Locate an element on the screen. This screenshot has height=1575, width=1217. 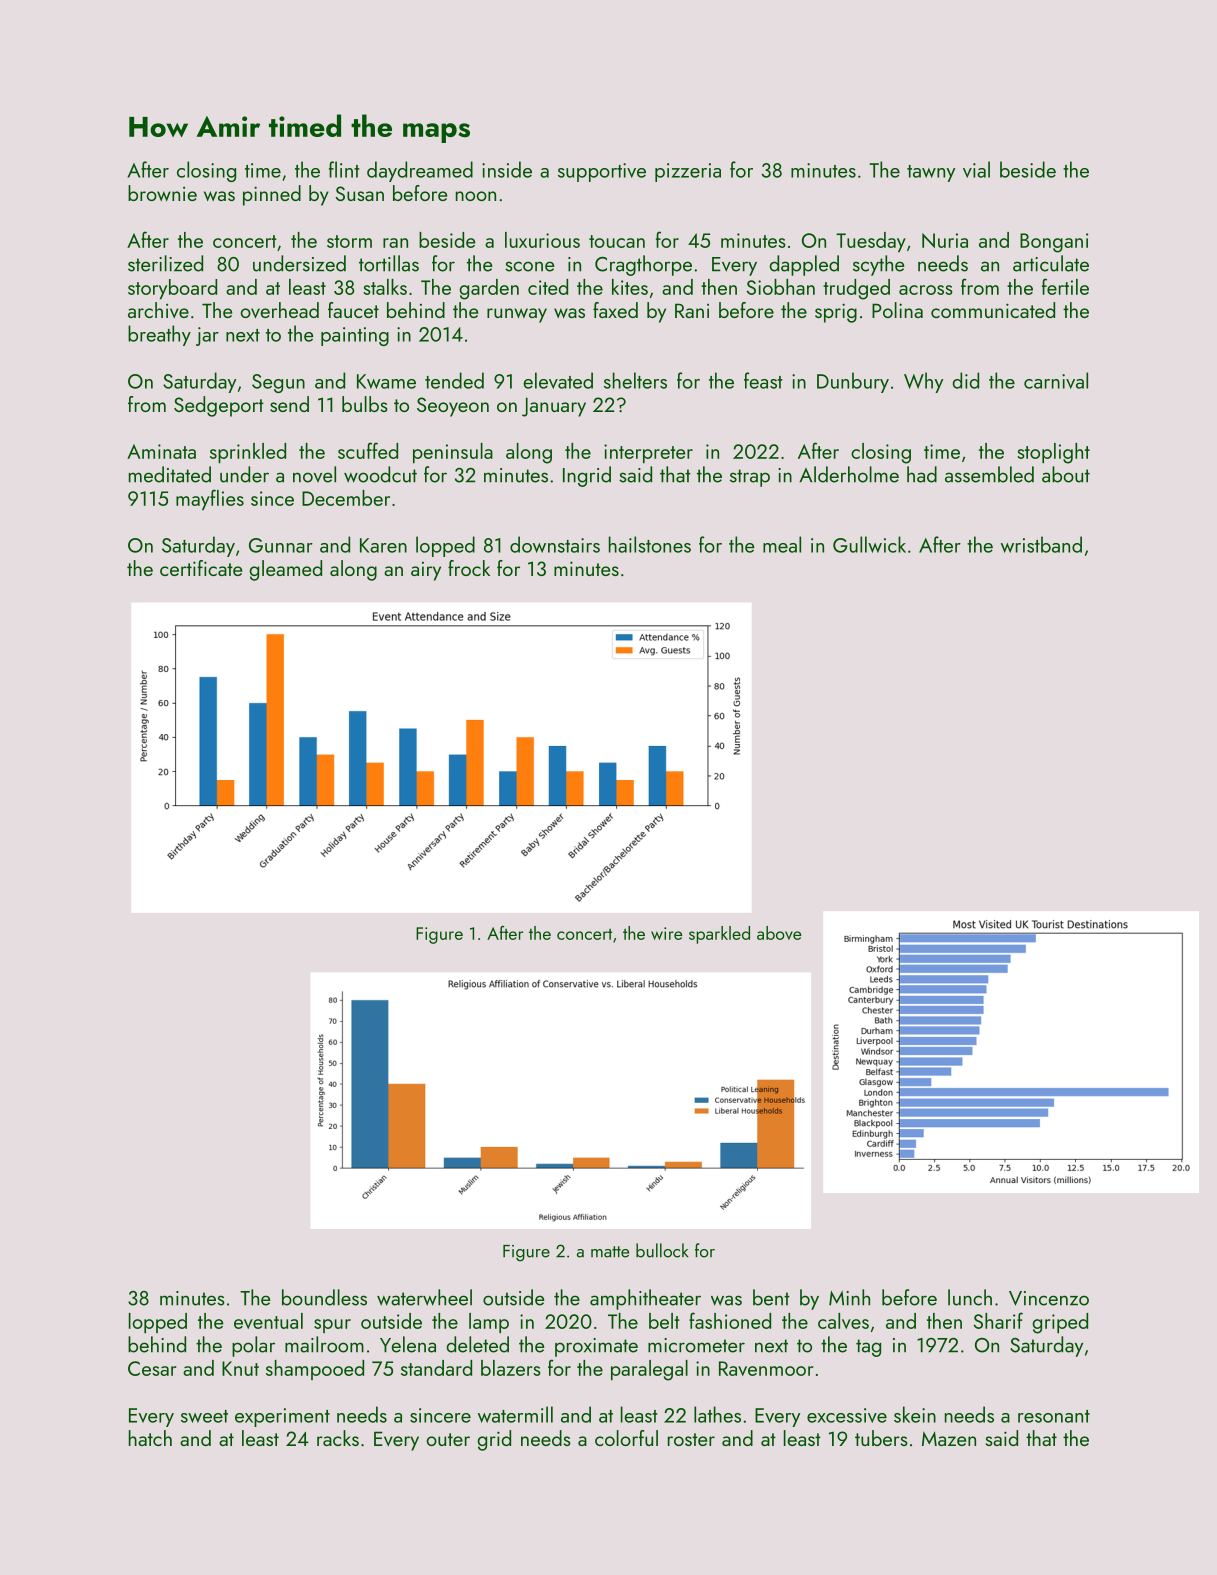
pinned is located at coordinates (272, 195).
